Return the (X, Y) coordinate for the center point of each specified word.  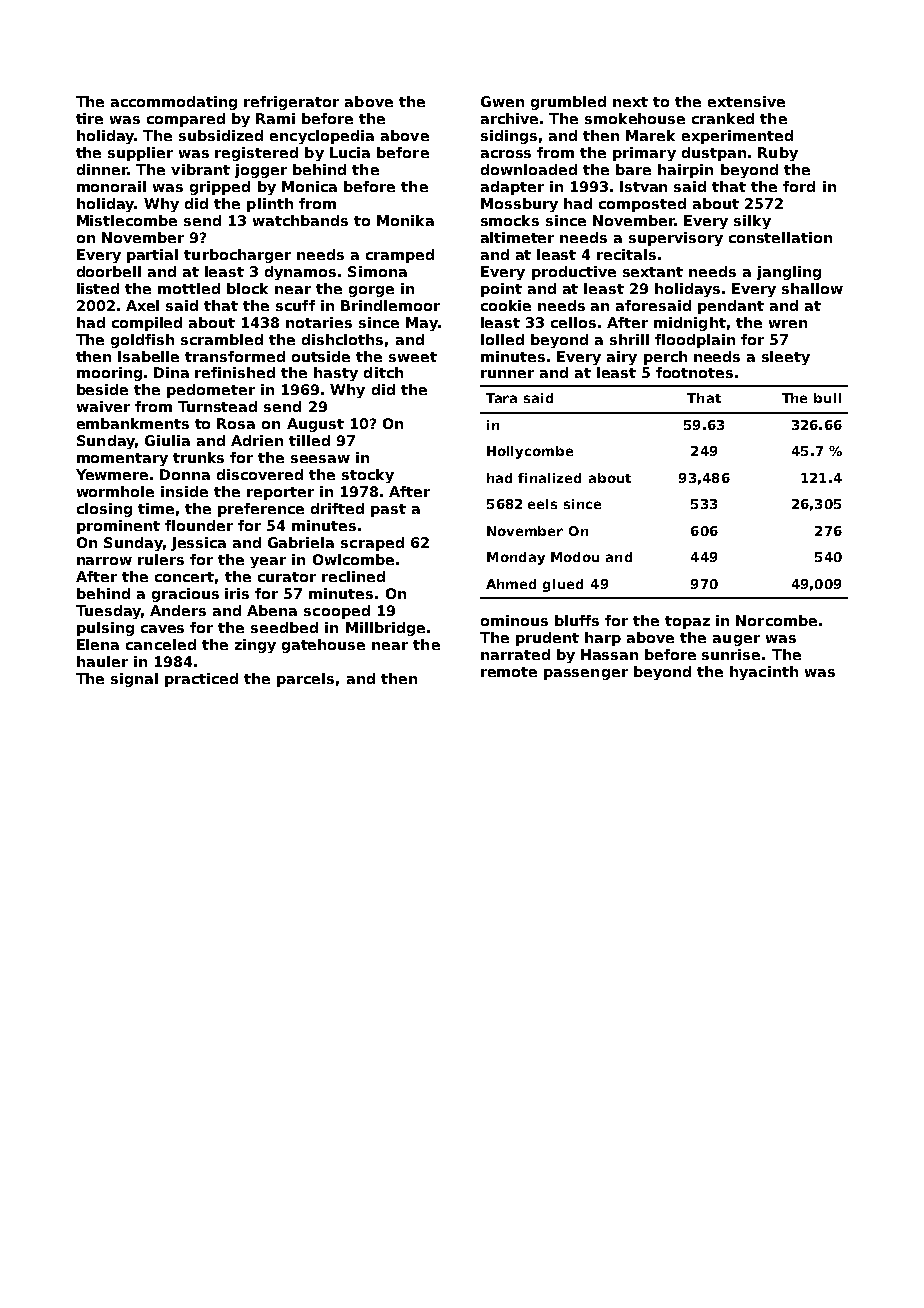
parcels (305, 680)
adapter (512, 188)
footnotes (694, 372)
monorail (111, 186)
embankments (133, 423)
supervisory (676, 239)
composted (642, 205)
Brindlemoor (390, 305)
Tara (501, 398)
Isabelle (148, 356)
